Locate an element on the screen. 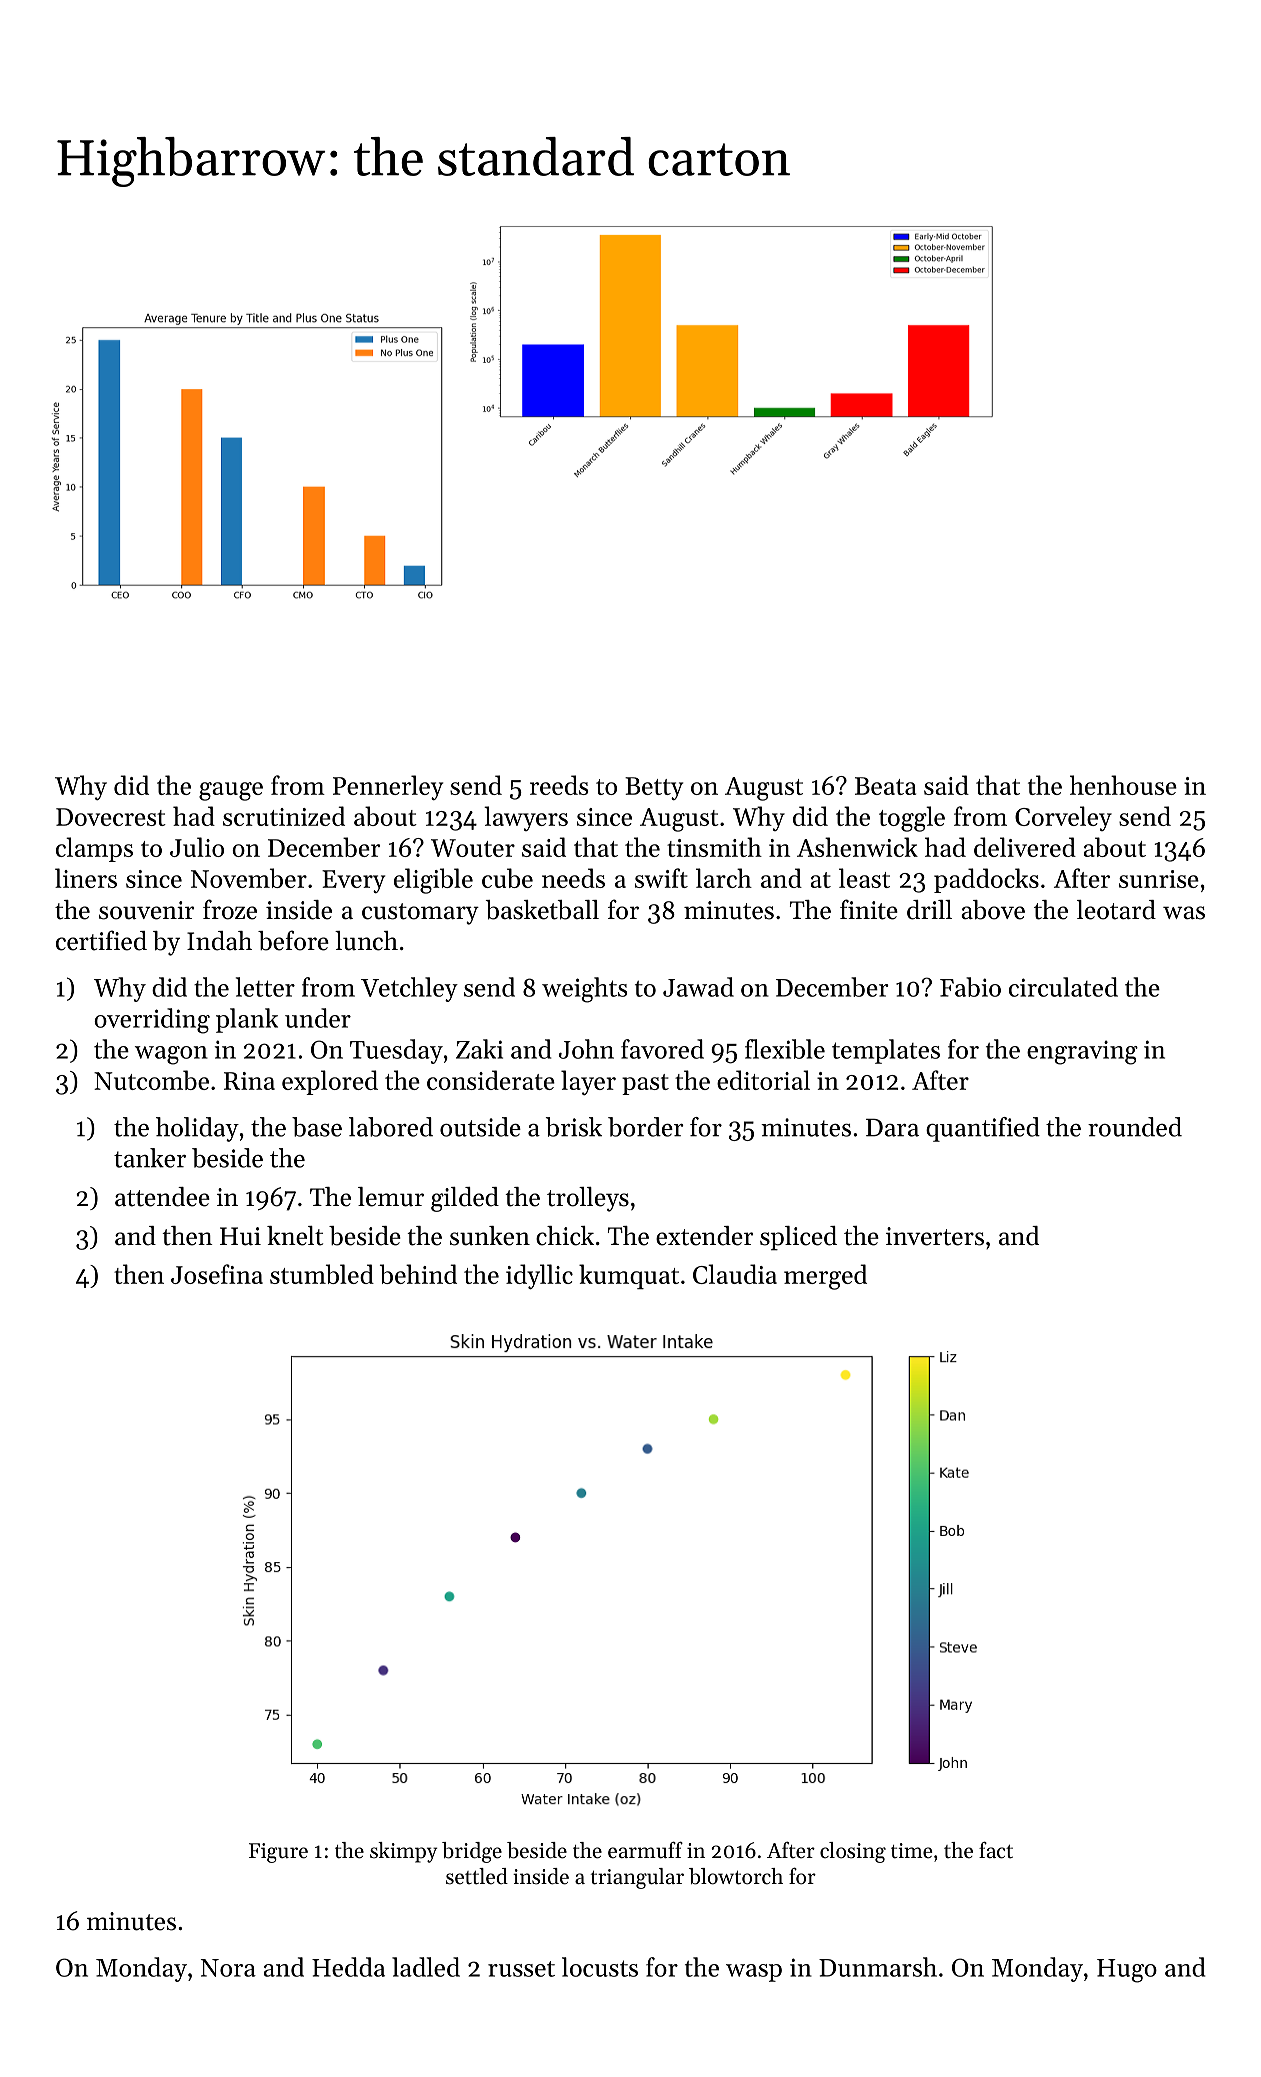  skimpy is located at coordinates (403, 1852).
